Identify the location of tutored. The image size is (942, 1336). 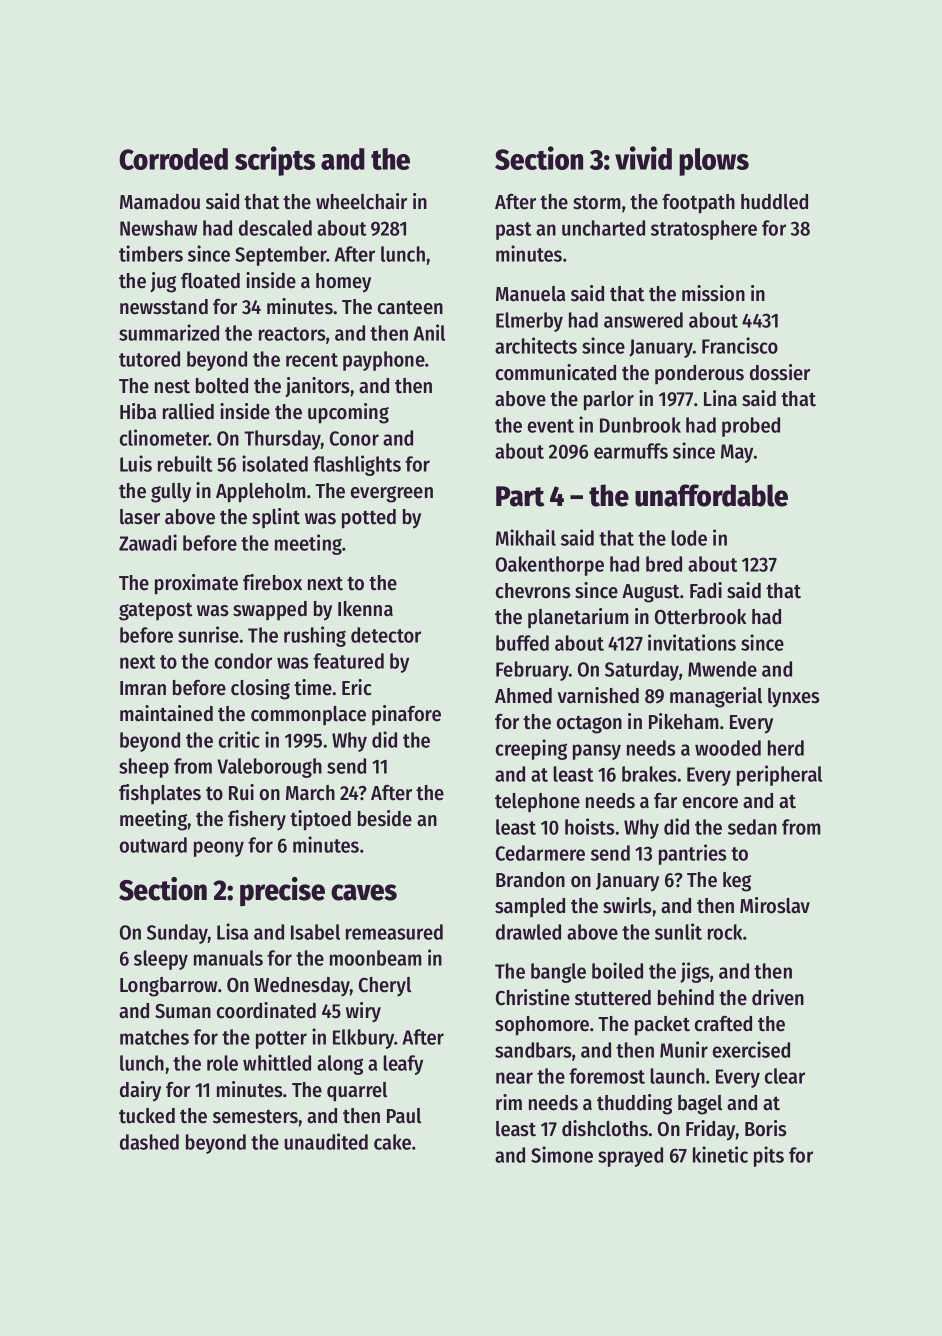
(149, 359).
